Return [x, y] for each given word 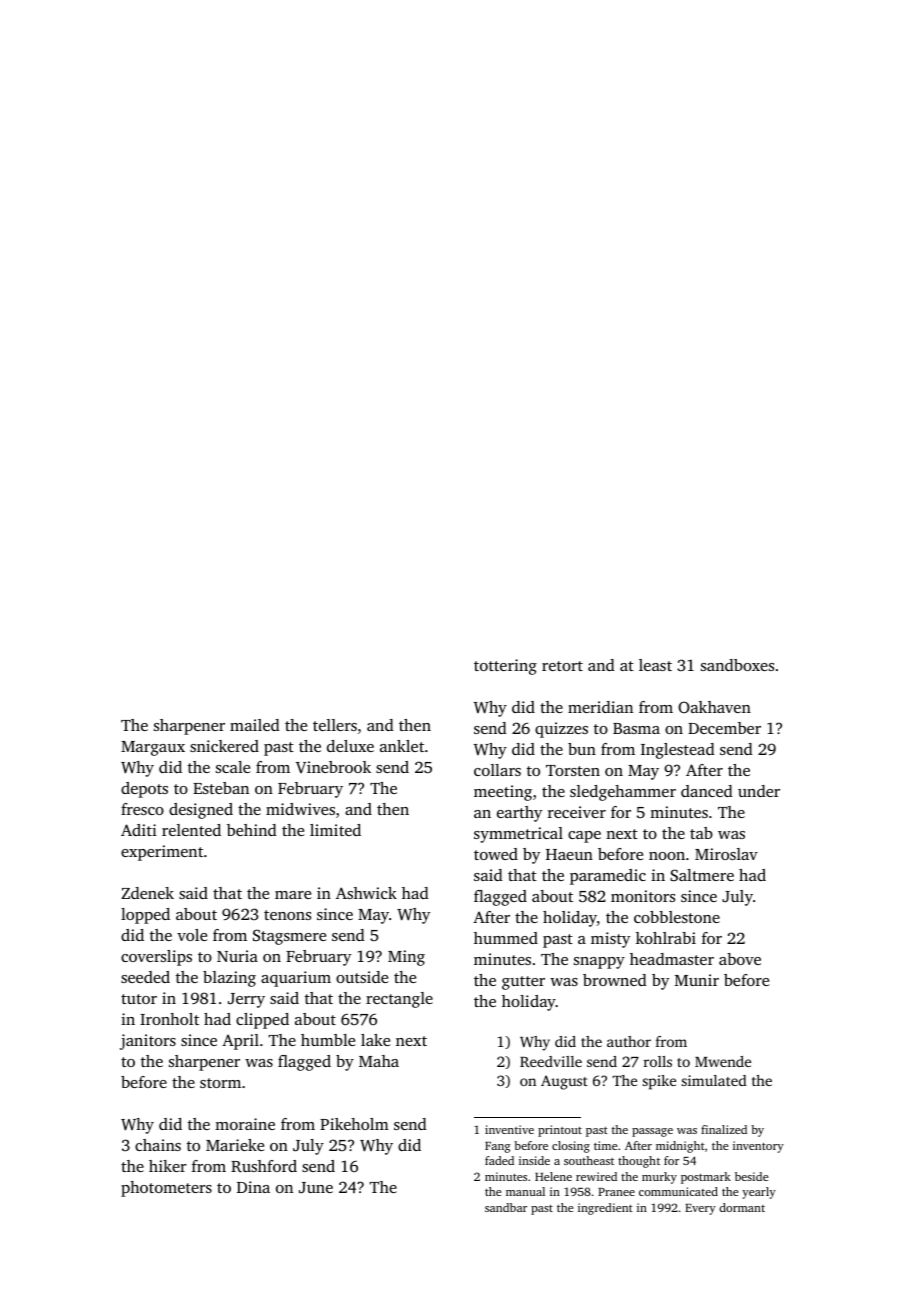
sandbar [506, 1207]
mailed [255, 725]
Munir [697, 980]
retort [562, 666]
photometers [166, 1189]
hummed [506, 938]
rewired [596, 1176]
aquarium [296, 979]
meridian [600, 707]
